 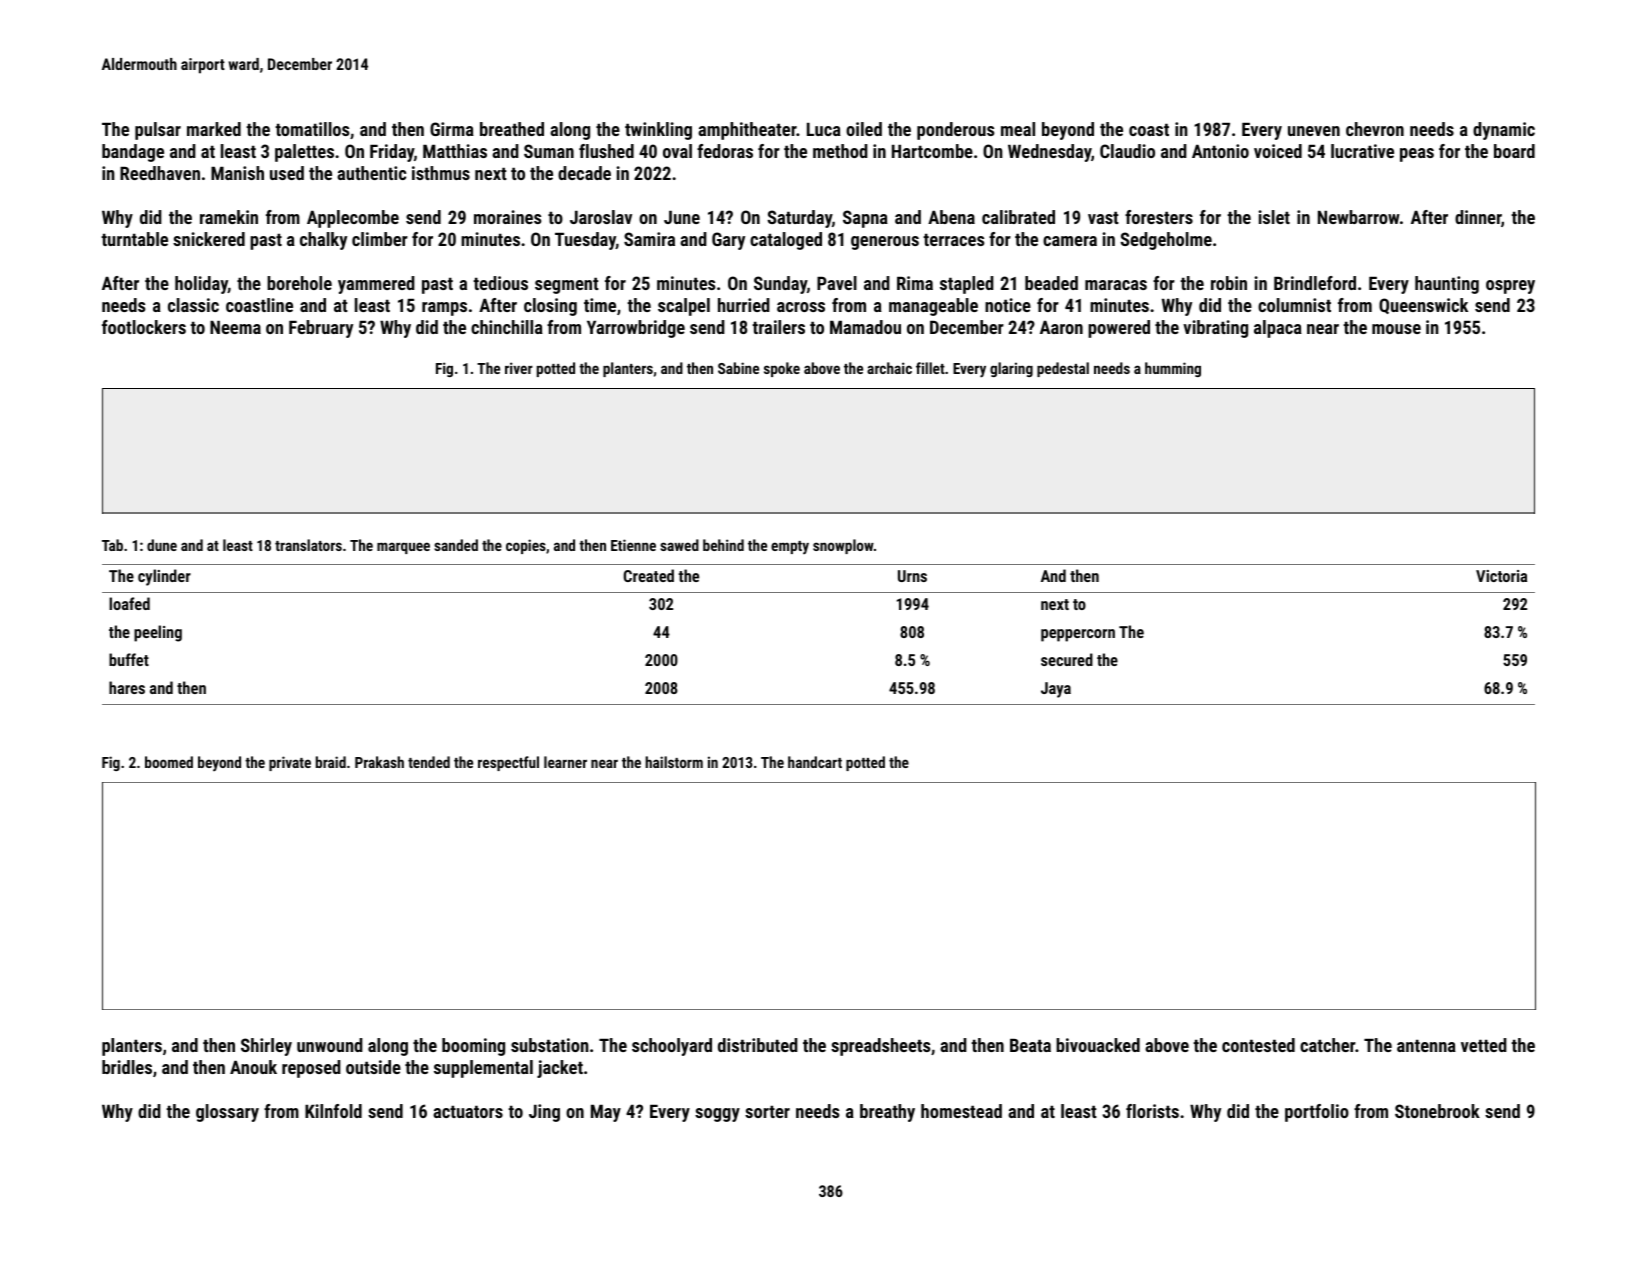 What do you see at coordinates (1359, 217) in the screenshot?
I see `Newbarrow` at bounding box center [1359, 217].
